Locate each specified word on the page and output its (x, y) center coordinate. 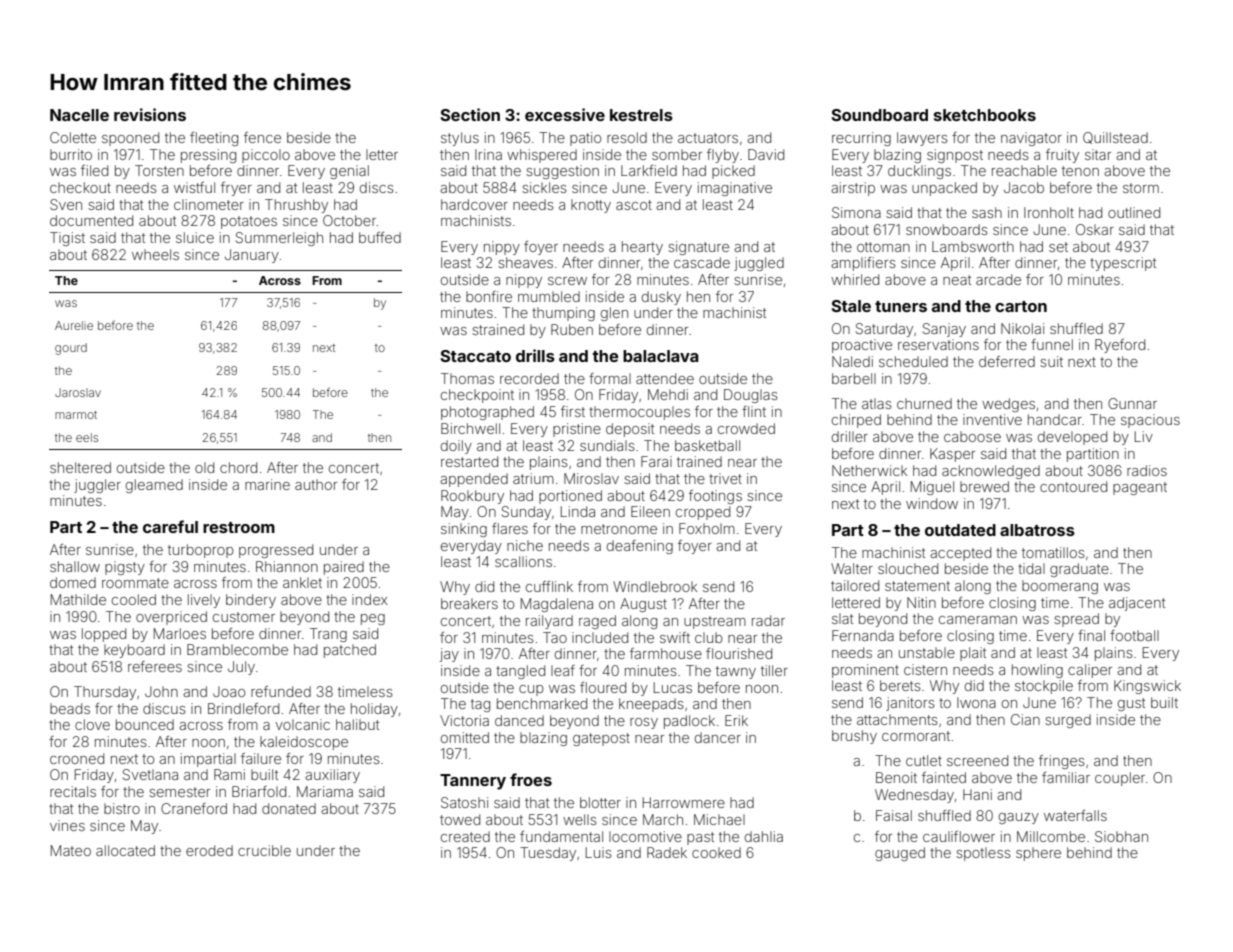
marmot (76, 415)
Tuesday (548, 854)
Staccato (476, 356)
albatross (1037, 530)
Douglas (751, 396)
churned (924, 403)
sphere (1038, 854)
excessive (565, 114)
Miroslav (591, 478)
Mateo (71, 850)
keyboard (134, 651)
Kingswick (1147, 687)
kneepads (651, 705)
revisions (150, 114)
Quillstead (1115, 138)
